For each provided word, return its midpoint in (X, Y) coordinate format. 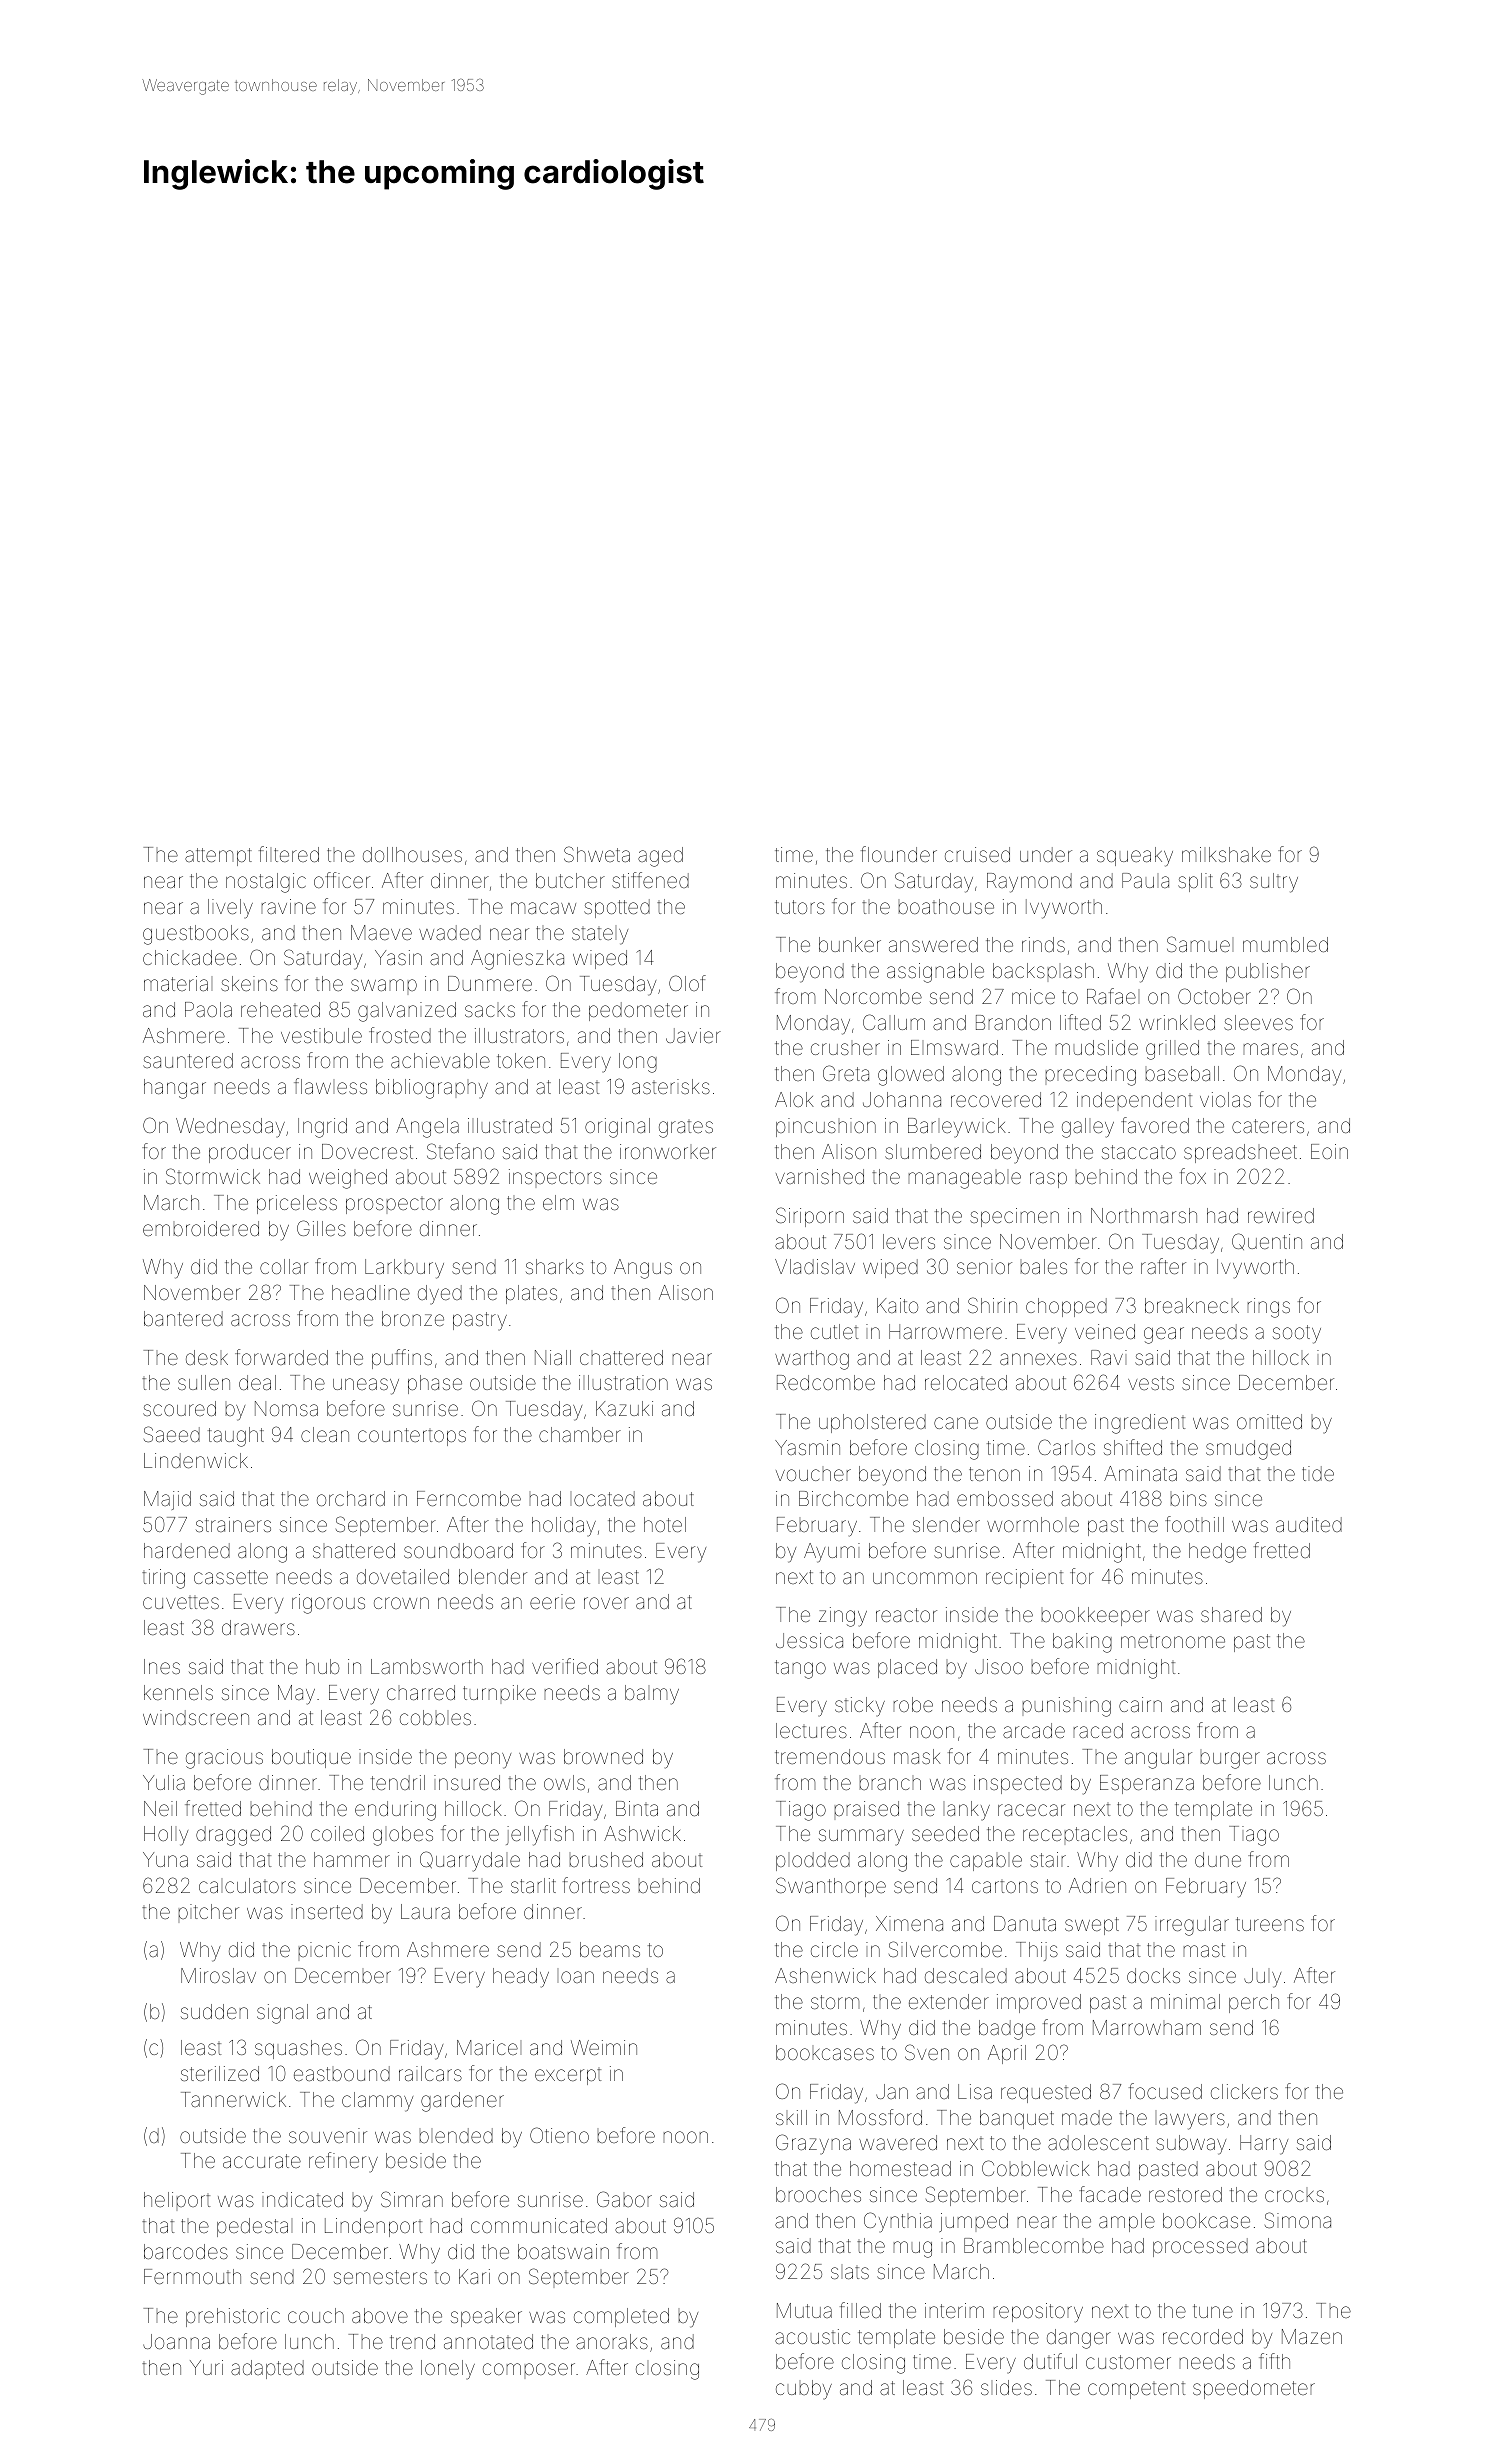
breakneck (1192, 1305)
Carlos (1066, 1447)
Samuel (1198, 944)
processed (1200, 2247)
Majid (167, 1500)
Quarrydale (470, 1861)
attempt (218, 857)
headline (371, 1292)
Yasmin (807, 1447)
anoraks (612, 2341)
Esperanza (1147, 1784)
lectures (811, 1730)
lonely (448, 2370)
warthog (812, 1360)
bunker (850, 944)
